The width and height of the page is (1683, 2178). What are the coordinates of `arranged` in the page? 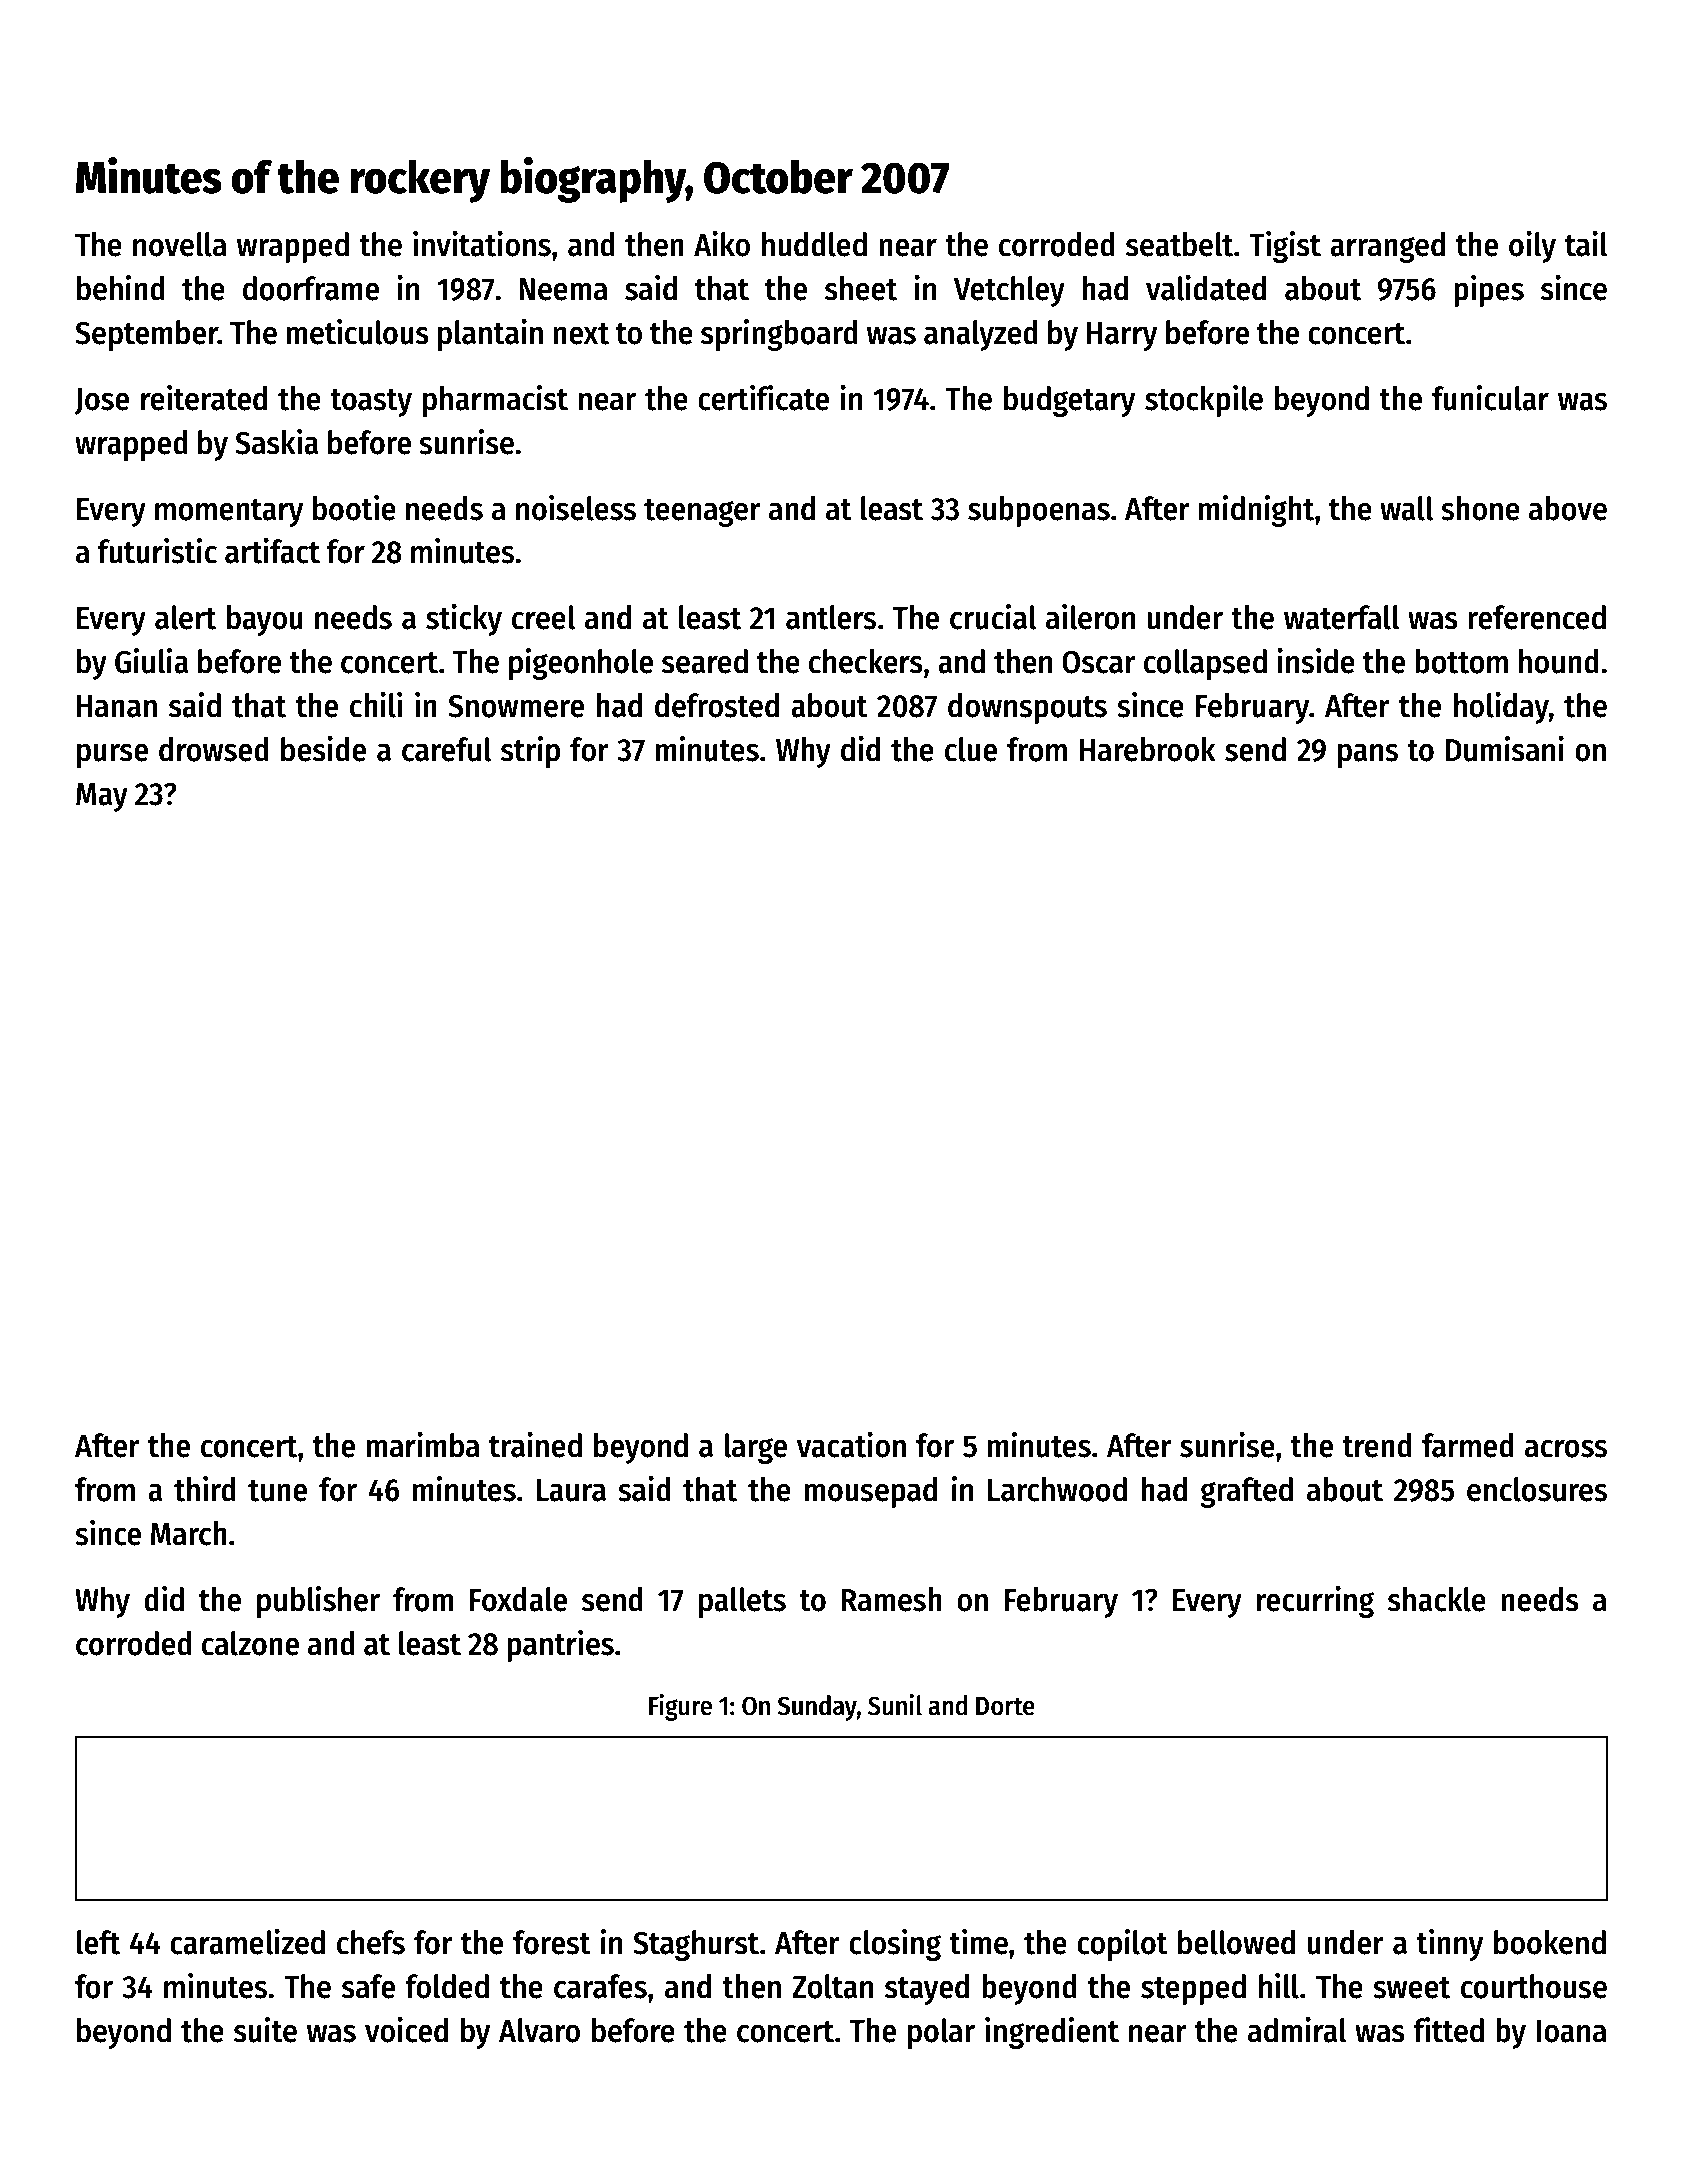 It's located at (1387, 247).
